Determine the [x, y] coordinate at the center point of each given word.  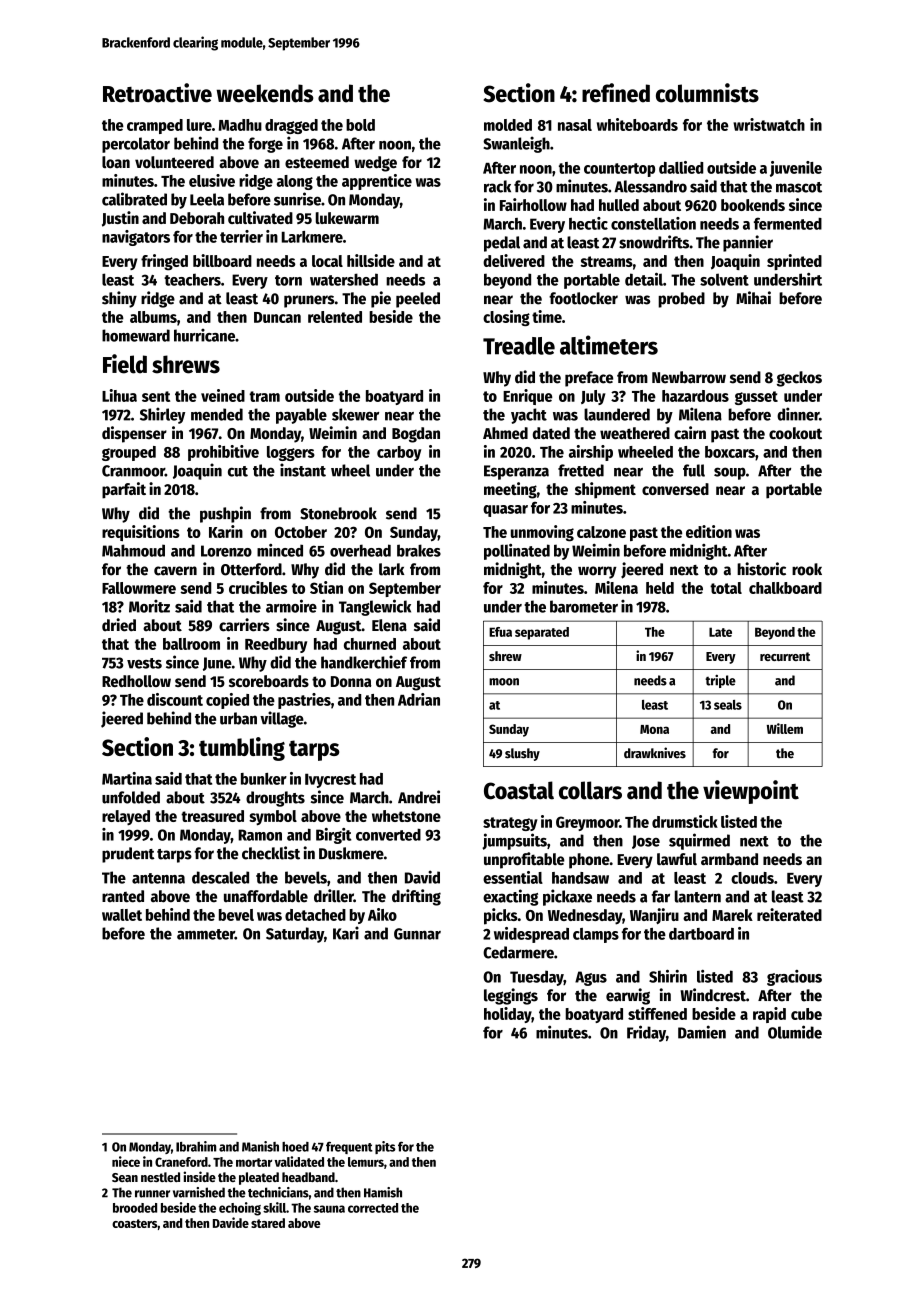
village [282, 719]
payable [301, 416]
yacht [529, 416]
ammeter [206, 934]
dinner [798, 414]
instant [303, 470]
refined [616, 93]
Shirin [668, 976]
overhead [360, 550]
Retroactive [157, 93]
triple [720, 681]
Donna [351, 681]
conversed [675, 489]
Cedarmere [518, 952]
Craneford [181, 1162]
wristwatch [769, 124]
